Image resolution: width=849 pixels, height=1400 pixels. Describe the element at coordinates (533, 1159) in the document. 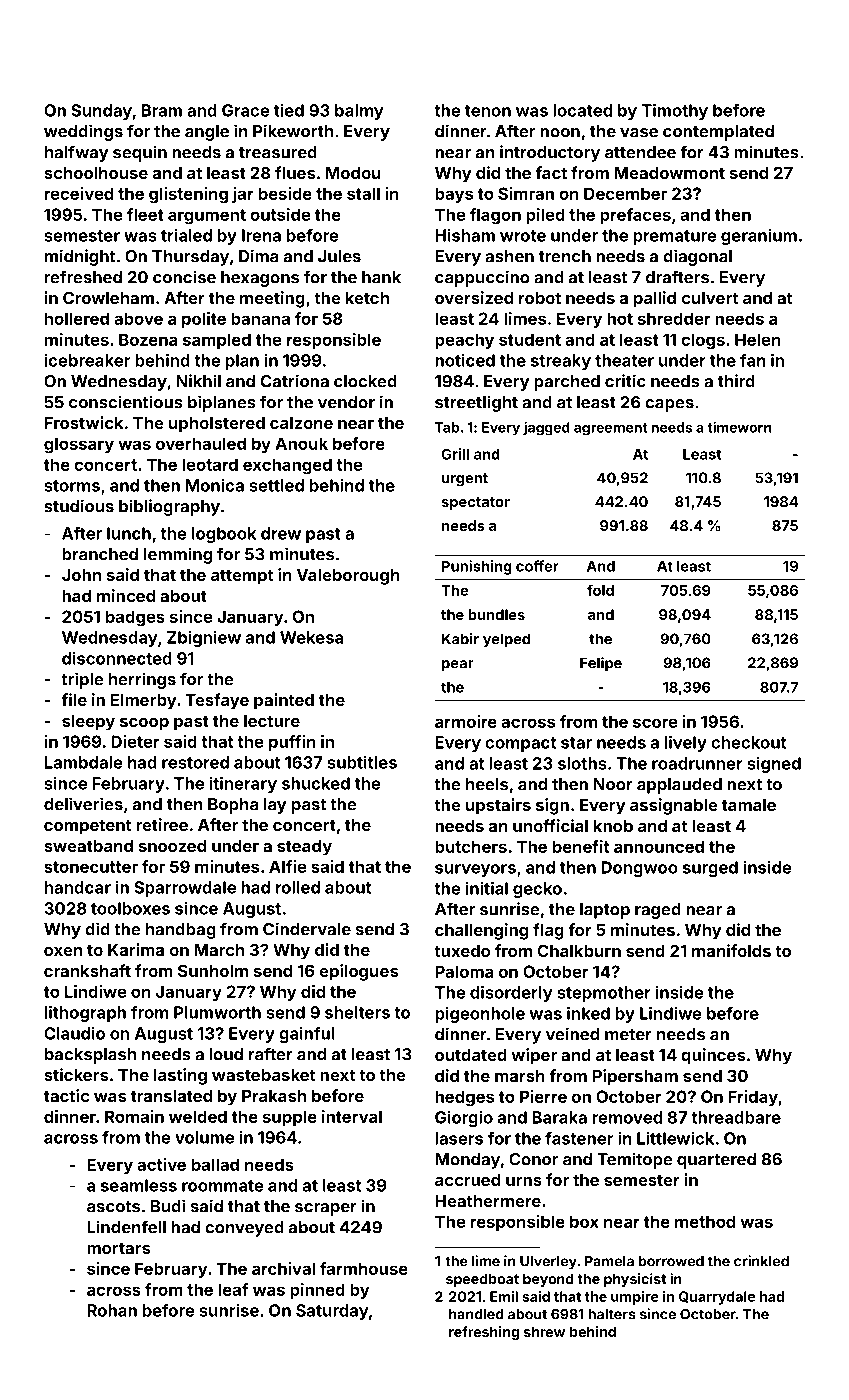

I see `Conor` at that location.
